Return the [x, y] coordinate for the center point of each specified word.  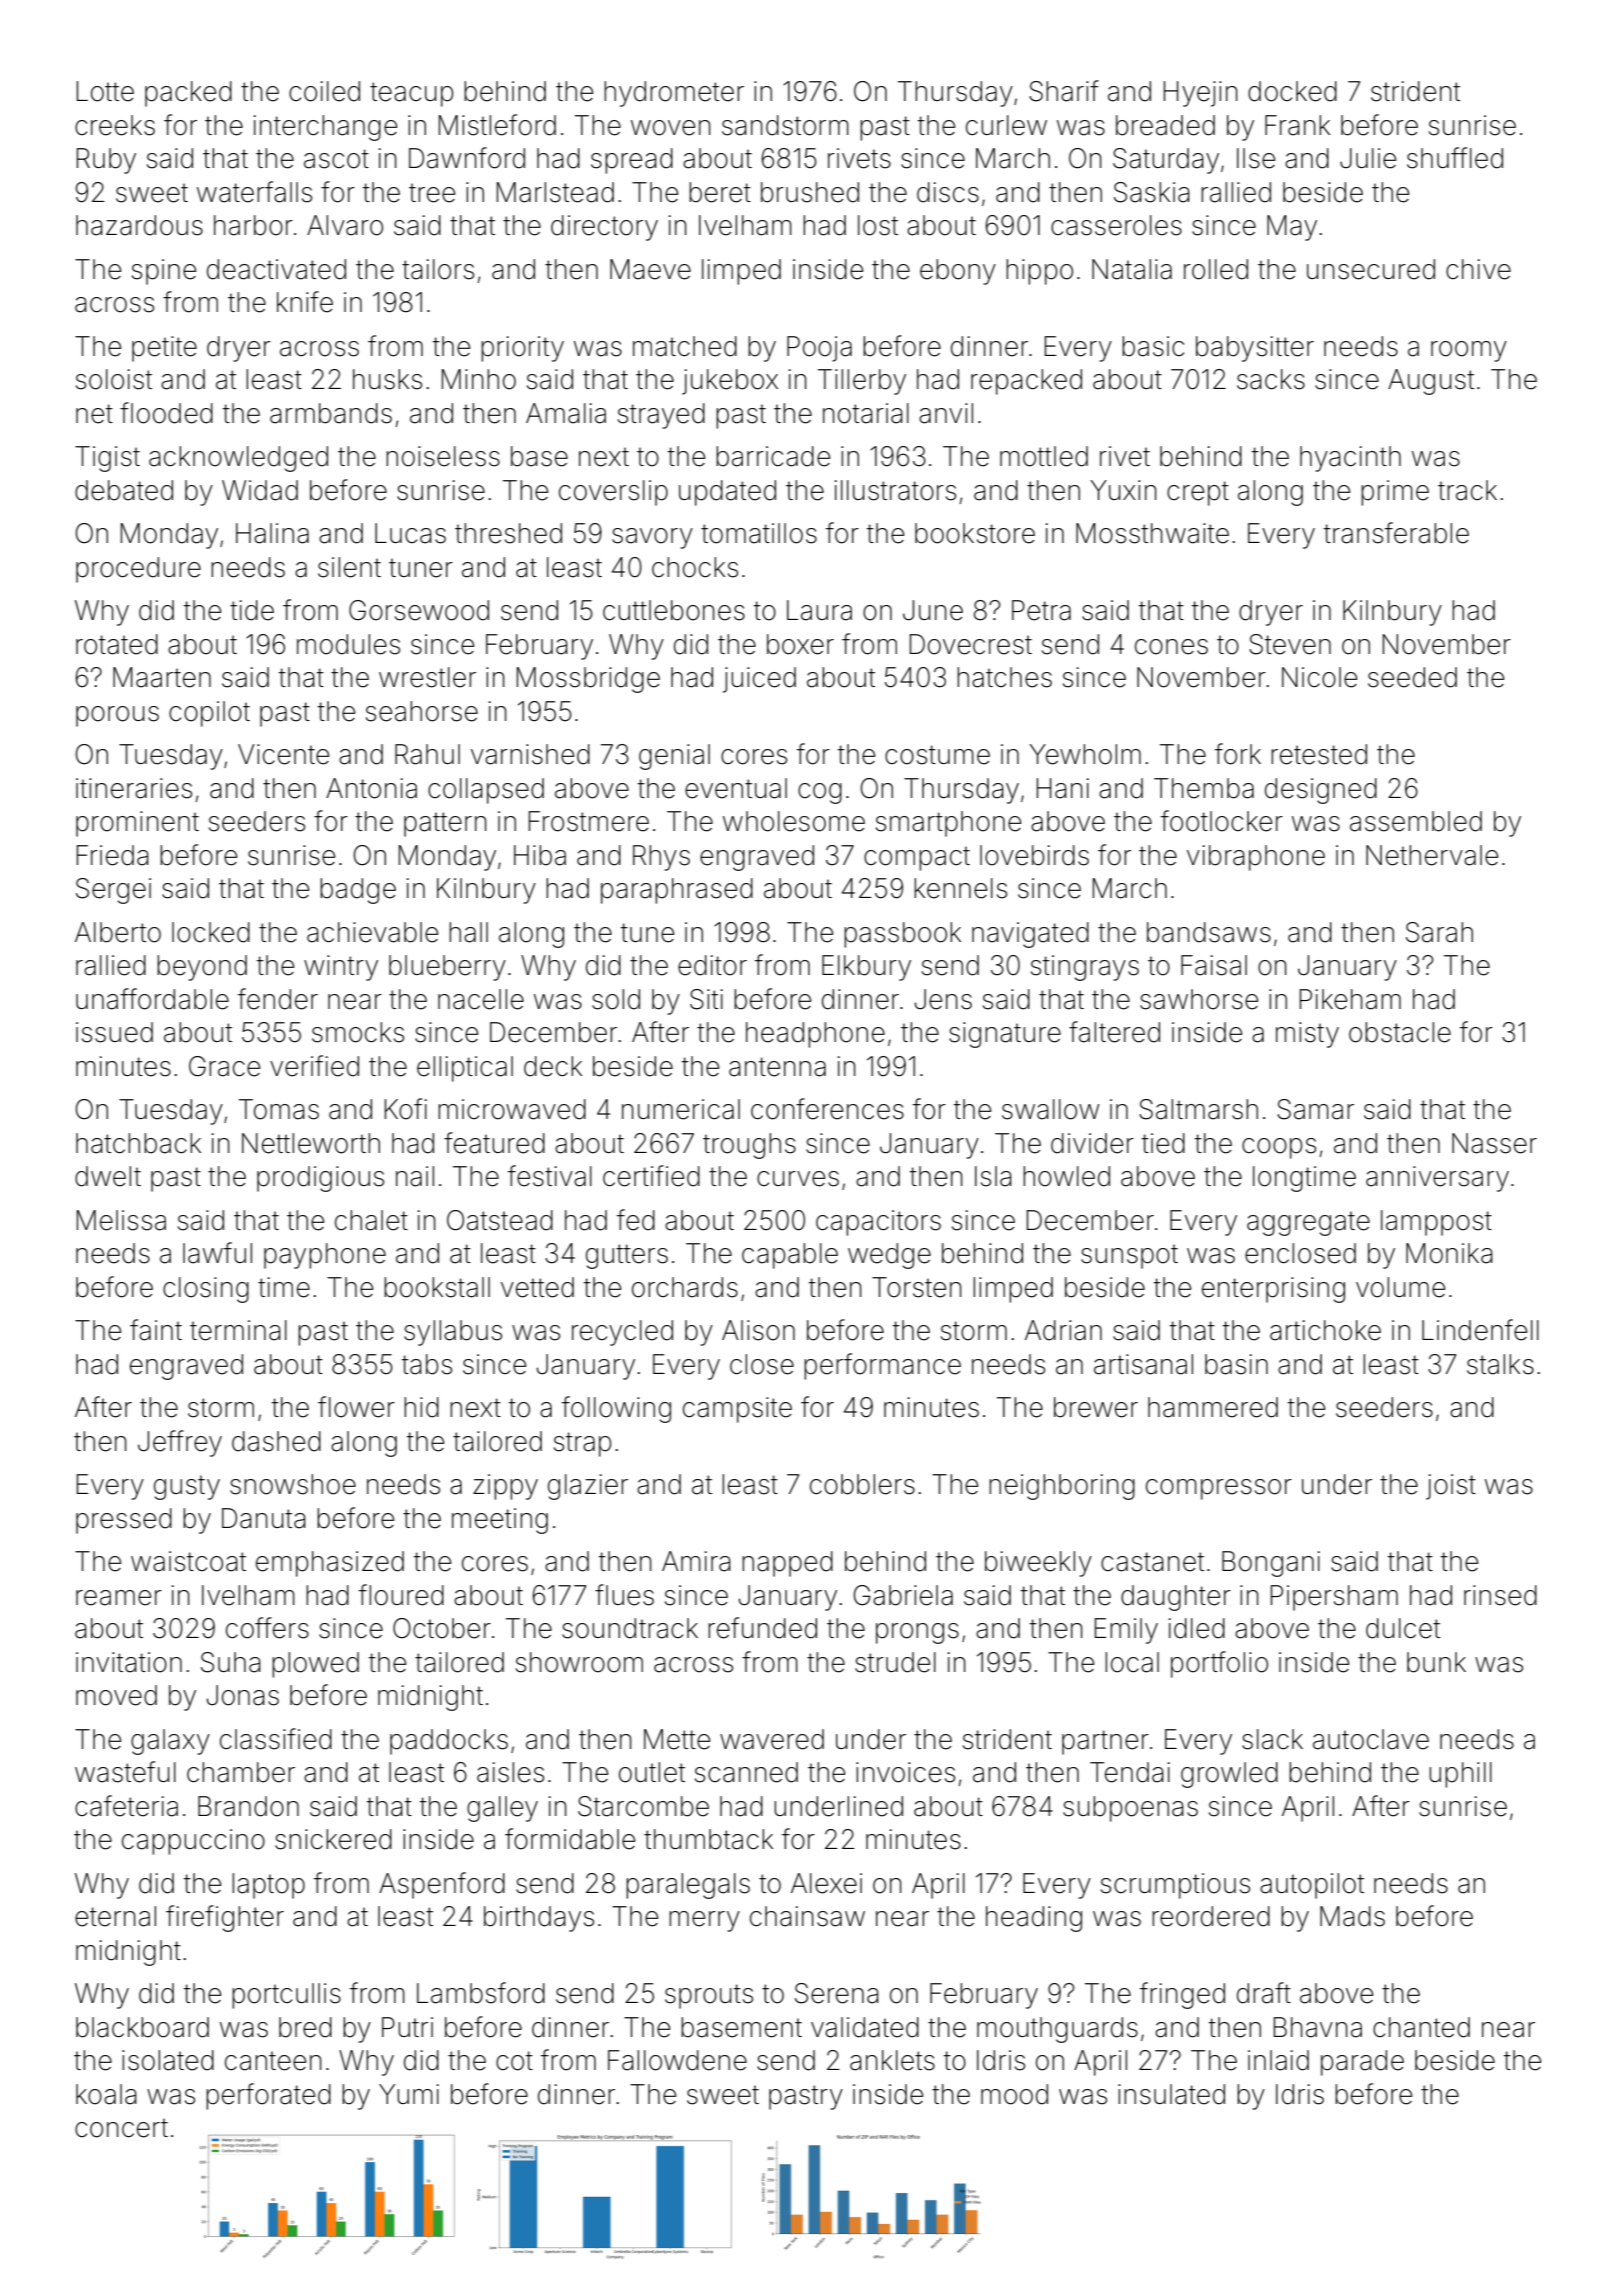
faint [156, 1330]
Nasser [1494, 1143]
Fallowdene [677, 2060]
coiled [324, 91]
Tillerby [862, 382]
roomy [1469, 351]
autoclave [1371, 1739]
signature [1005, 1035]
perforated [268, 2096]
